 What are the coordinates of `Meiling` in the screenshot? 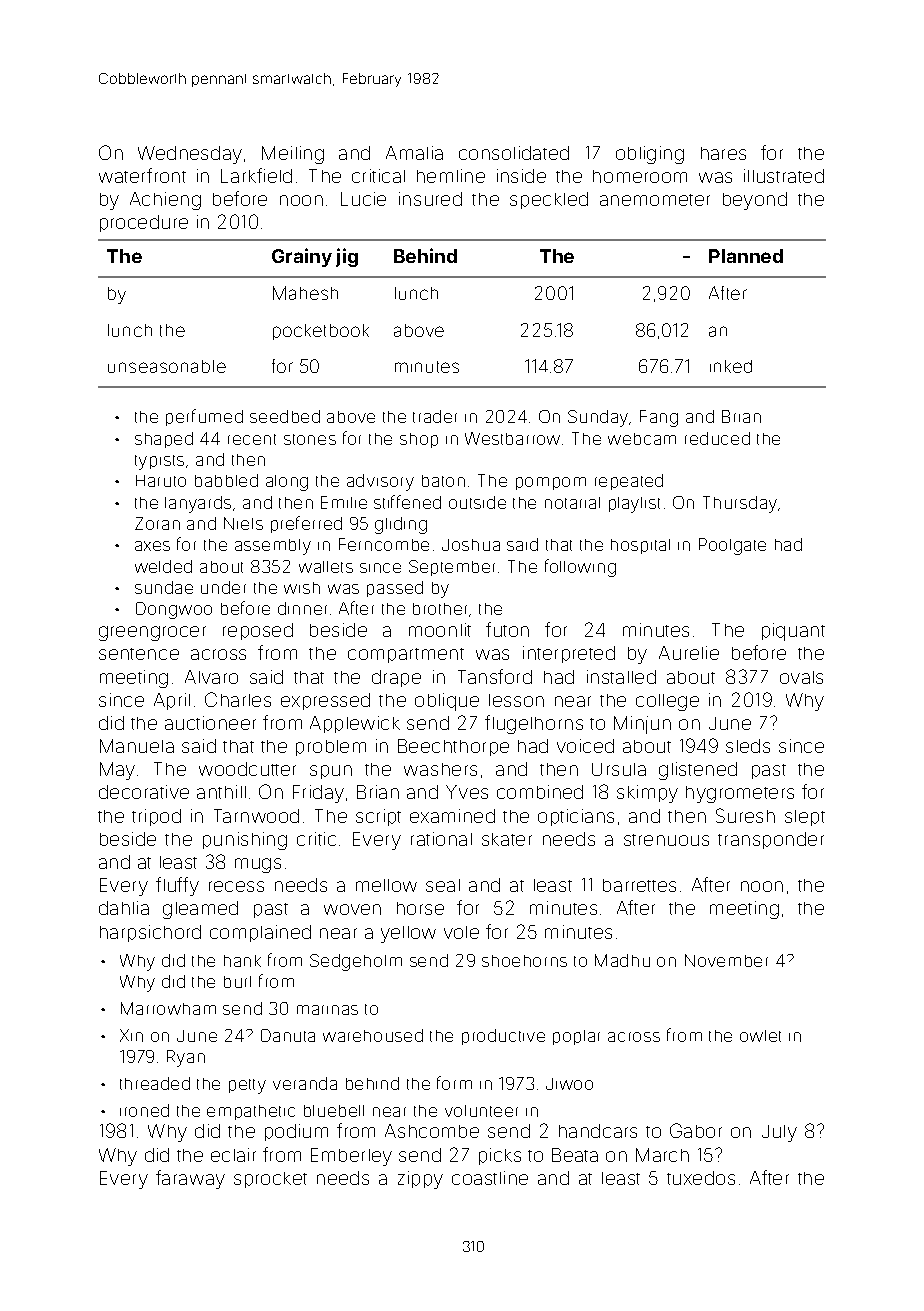 It's located at (293, 155).
